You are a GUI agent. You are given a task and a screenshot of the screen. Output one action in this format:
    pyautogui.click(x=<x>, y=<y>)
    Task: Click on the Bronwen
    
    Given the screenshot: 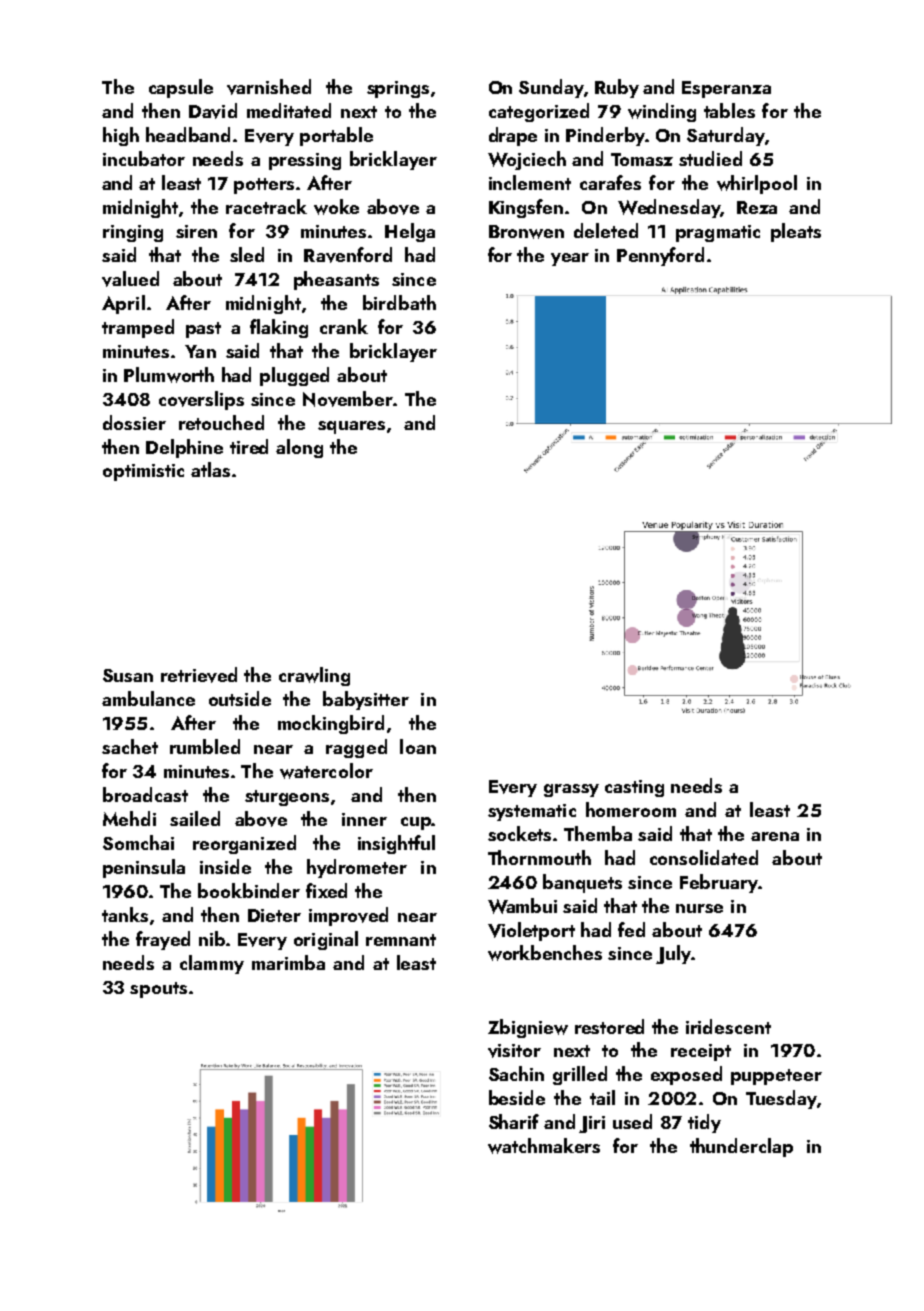 What is the action you would take?
    pyautogui.click(x=526, y=232)
